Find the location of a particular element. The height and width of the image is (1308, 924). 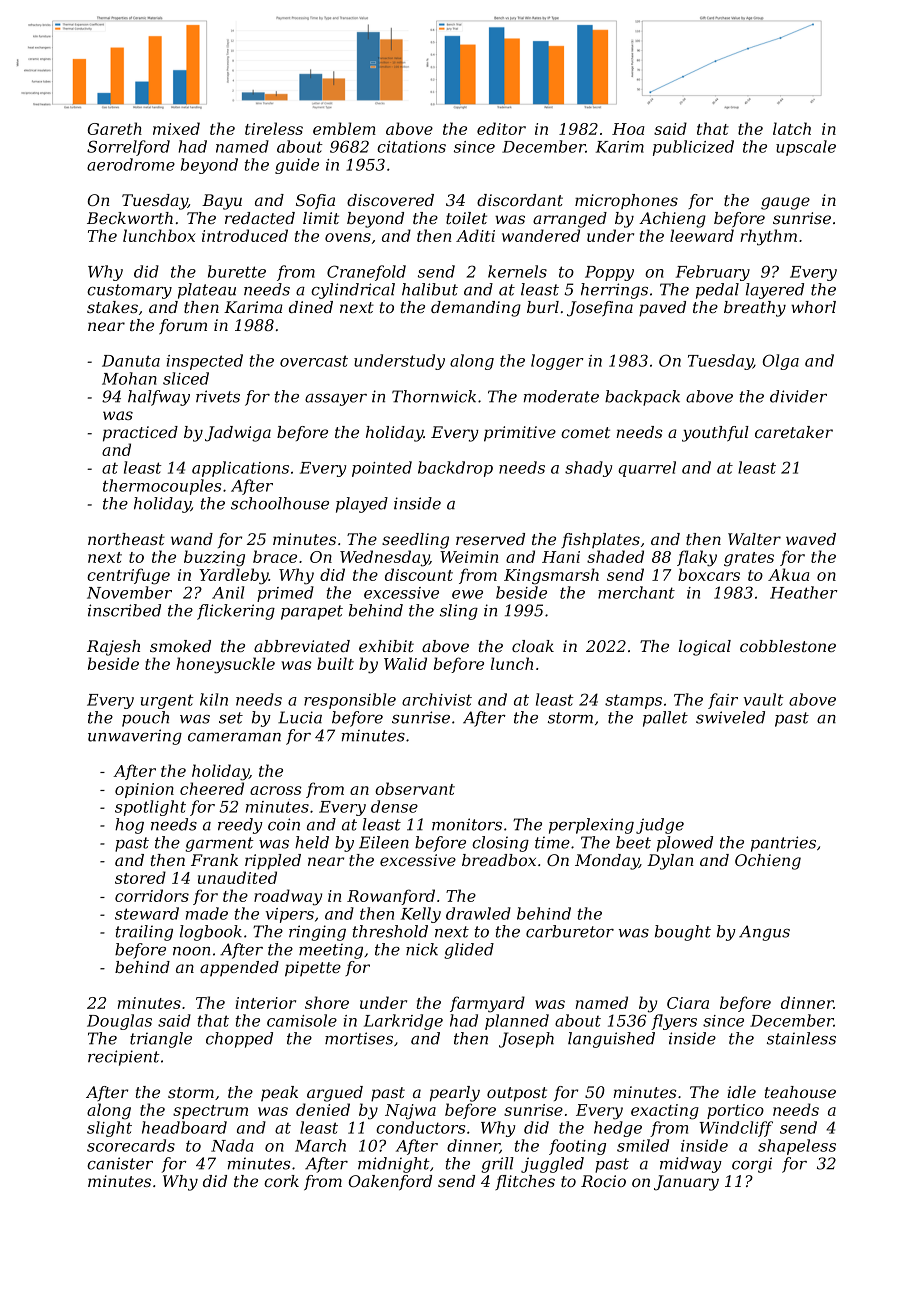

interior is located at coordinates (265, 1003).
